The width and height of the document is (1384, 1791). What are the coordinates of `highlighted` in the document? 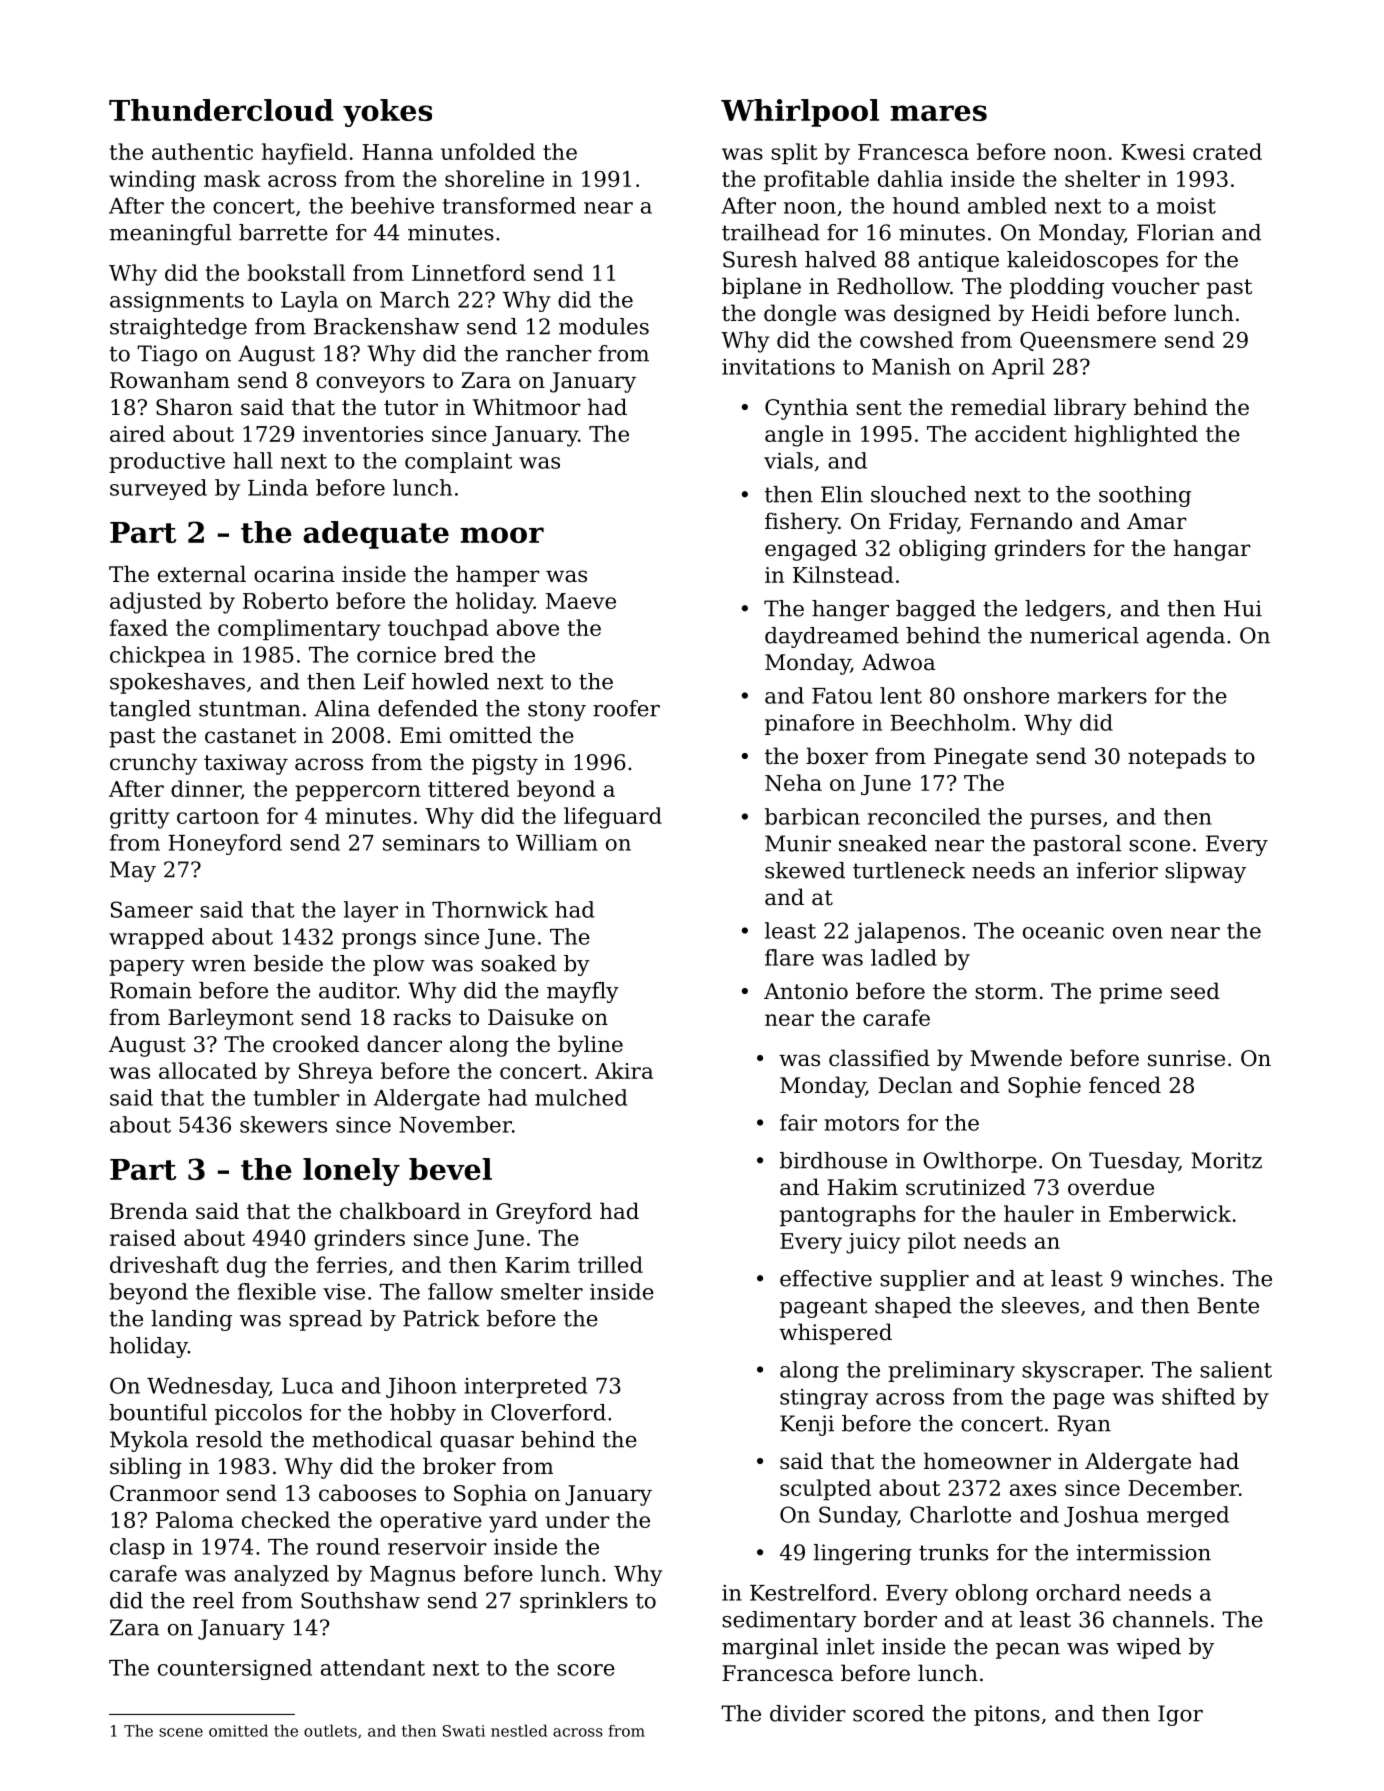 It's located at (1136, 436).
